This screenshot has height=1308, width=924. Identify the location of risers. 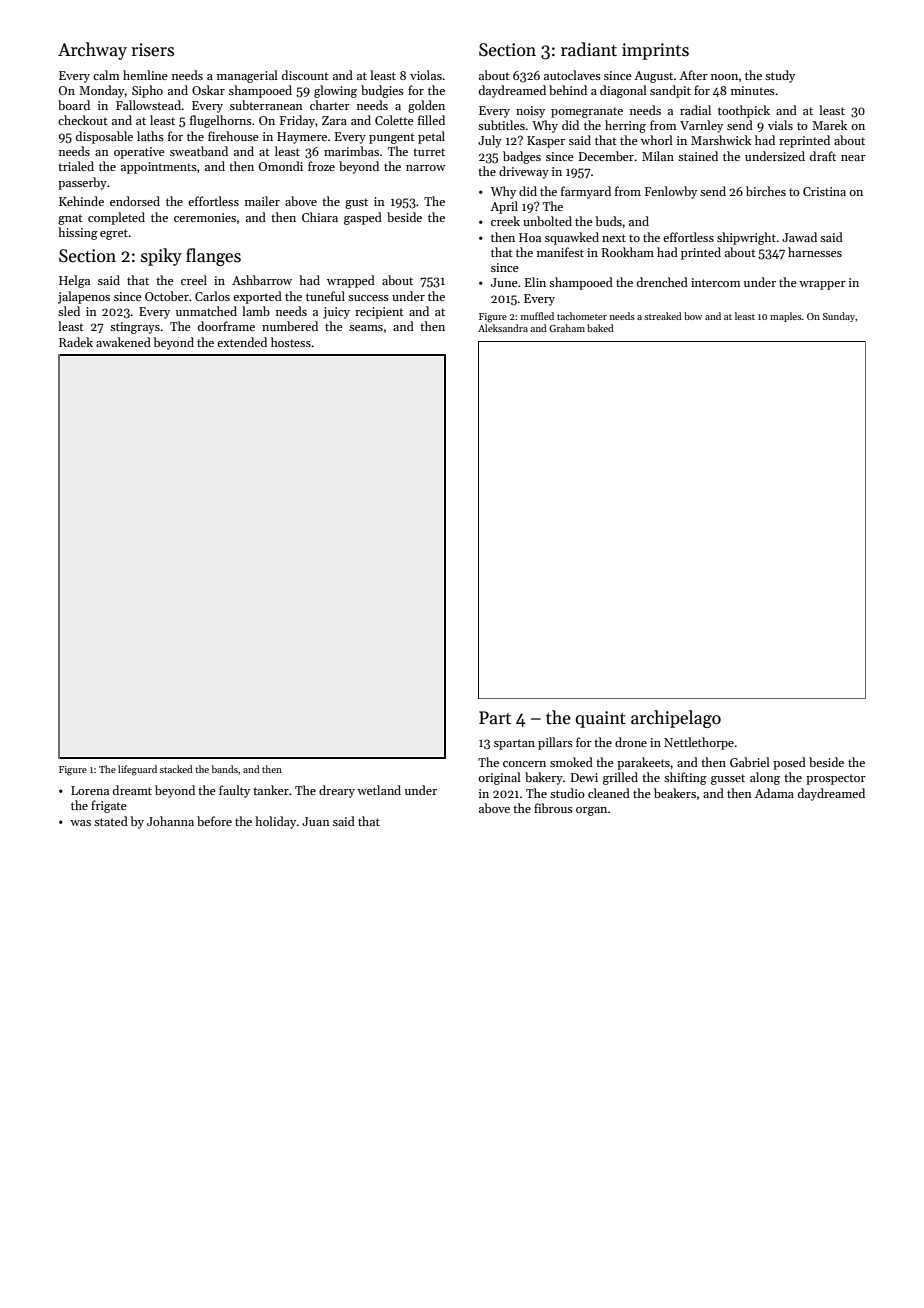
(152, 50).
